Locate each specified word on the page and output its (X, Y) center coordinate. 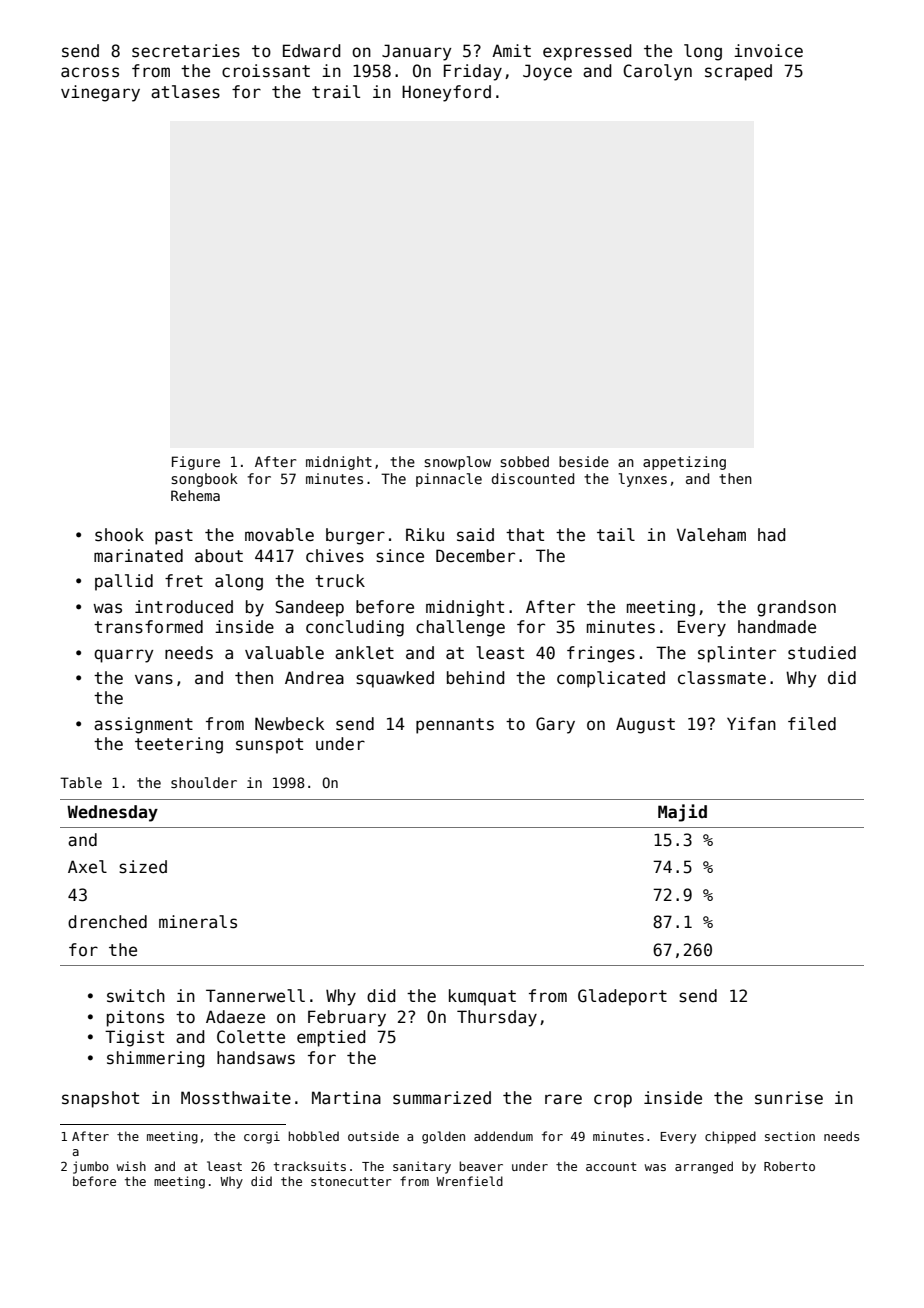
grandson (796, 608)
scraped (738, 72)
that (525, 535)
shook (119, 535)
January (416, 52)
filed (812, 724)
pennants (455, 726)
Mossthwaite (236, 1098)
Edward (312, 51)
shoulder (204, 782)
